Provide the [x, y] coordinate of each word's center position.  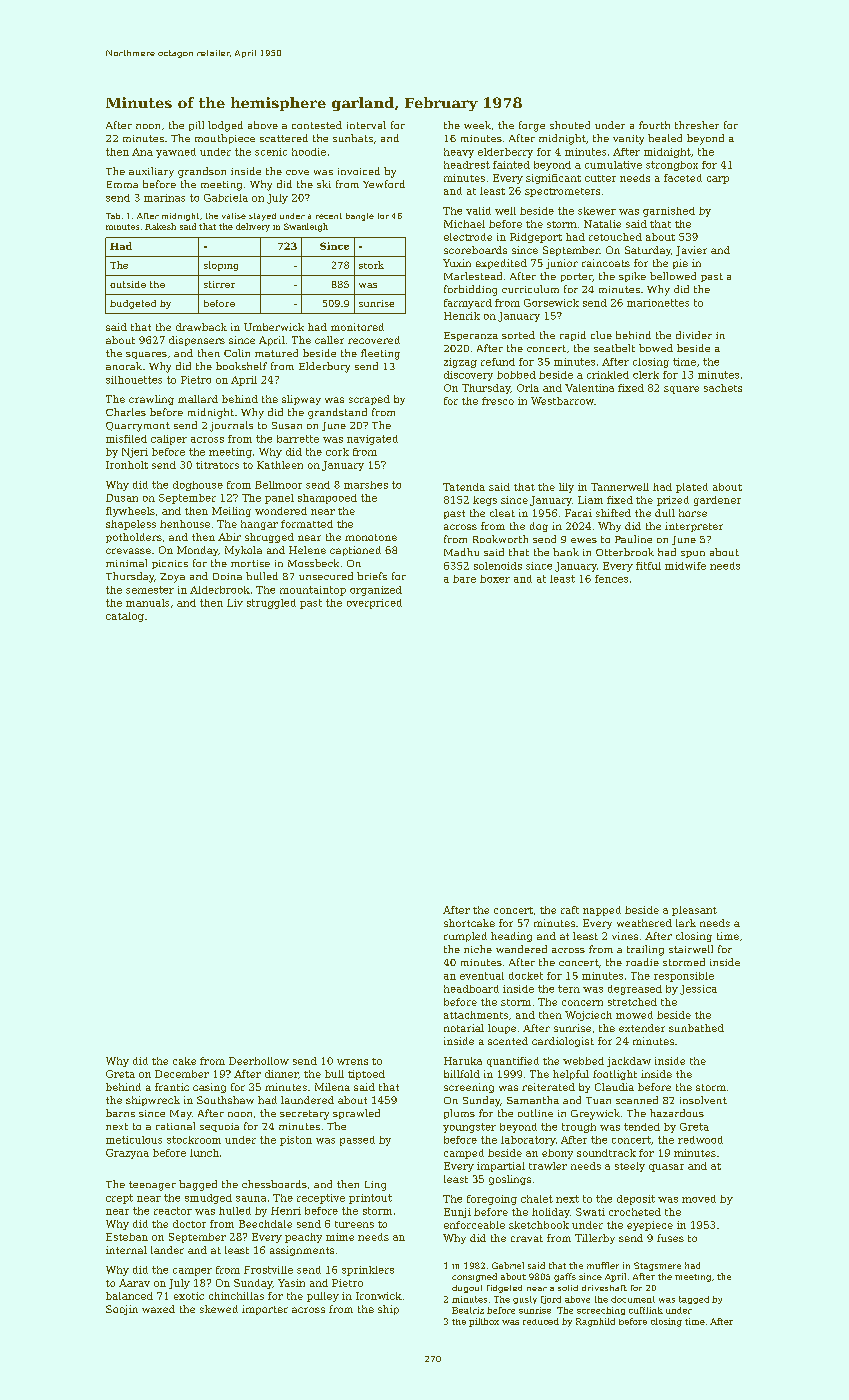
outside [128, 284]
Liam [590, 500]
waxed [158, 1309]
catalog [125, 617]
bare [464, 579]
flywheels [130, 512]
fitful [648, 566]
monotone [371, 537]
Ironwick [379, 1296]
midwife [685, 566]
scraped [369, 400]
